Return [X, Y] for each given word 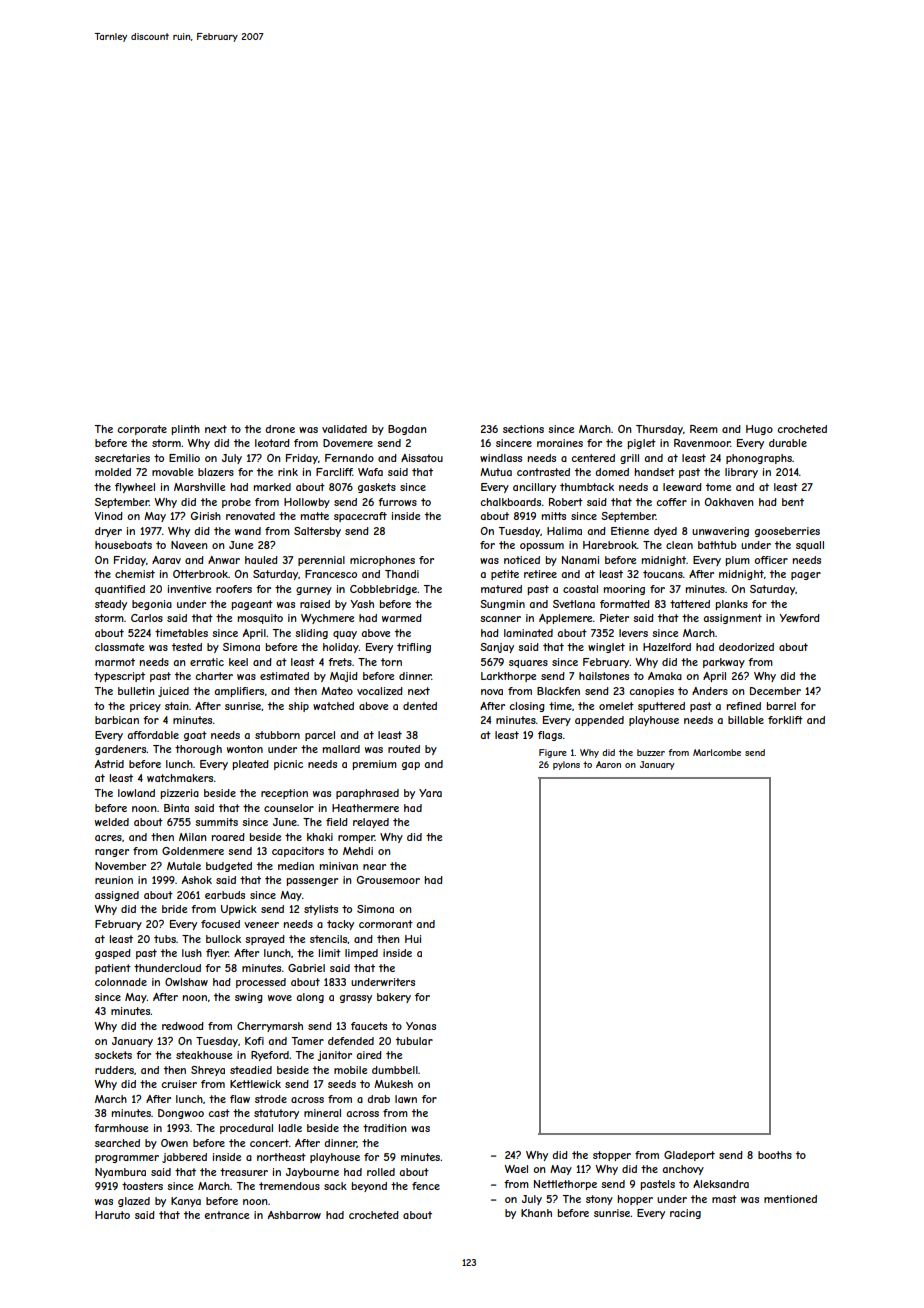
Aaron [608, 764]
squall [810, 546]
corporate [142, 430]
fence [426, 1186]
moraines [560, 443]
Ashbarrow [294, 1215]
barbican [117, 720]
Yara [430, 793]
